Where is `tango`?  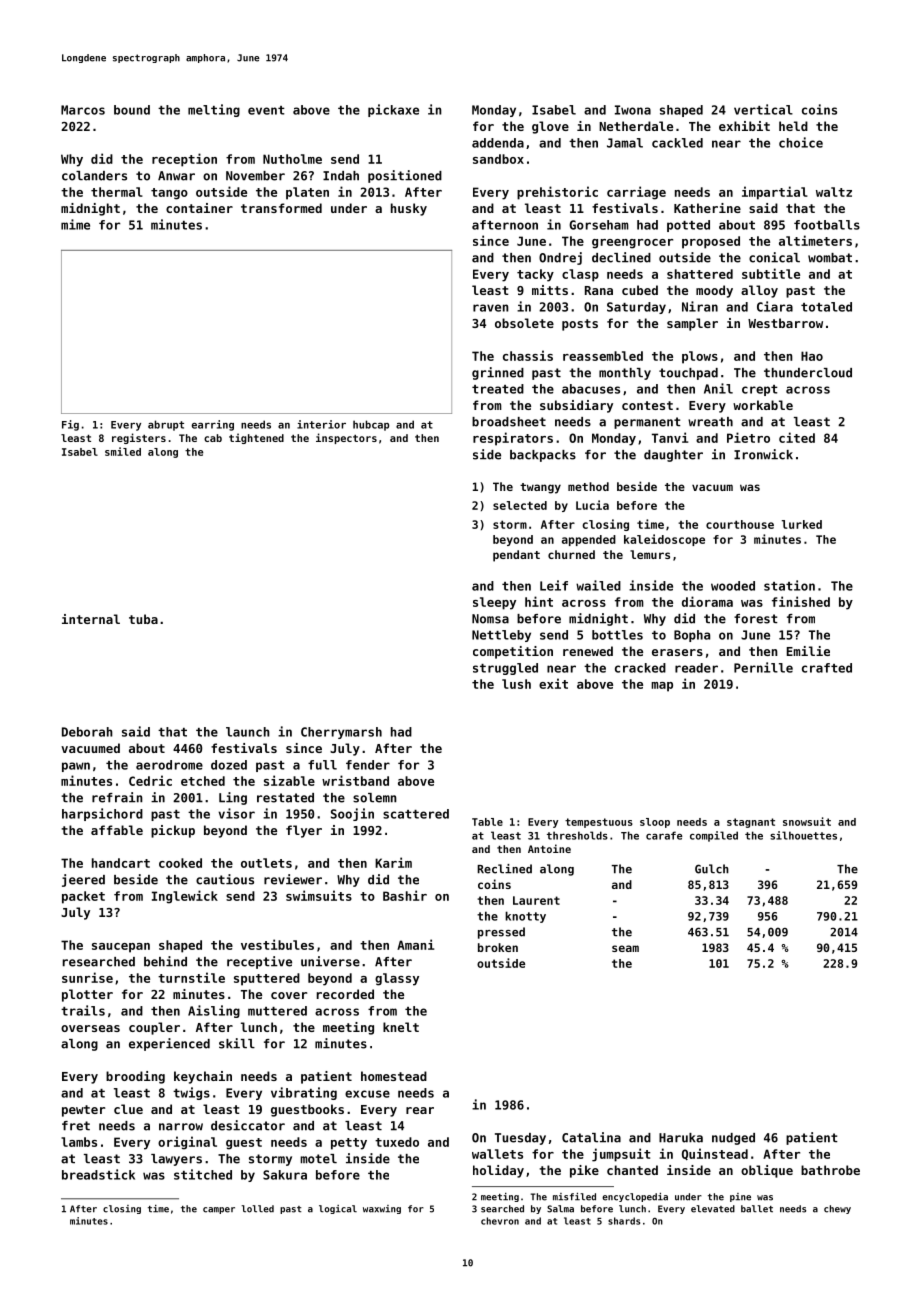
tango is located at coordinates (169, 194).
